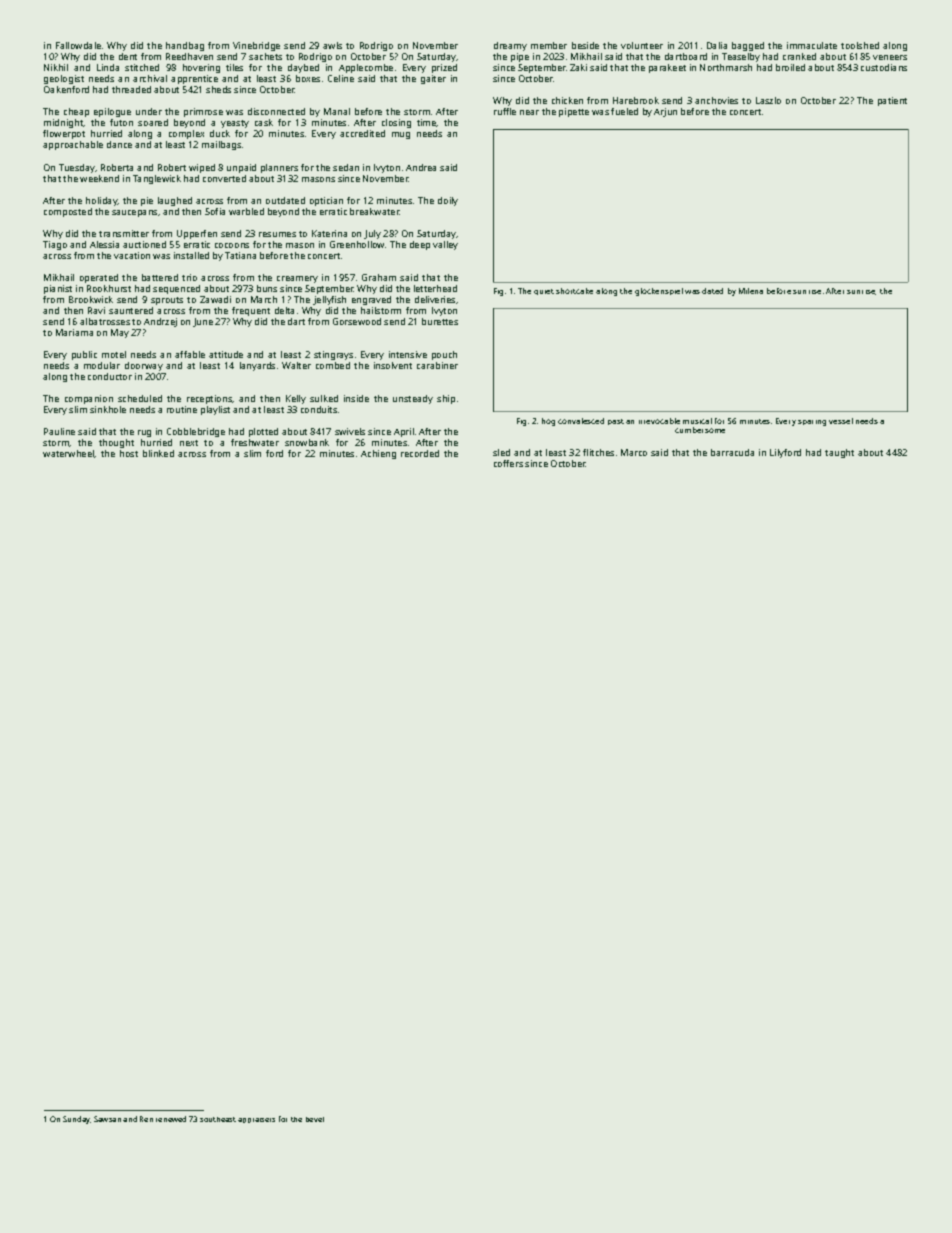 This document has height=1233, width=952. What do you see at coordinates (256, 46) in the document?
I see `Vinebridge` at bounding box center [256, 46].
